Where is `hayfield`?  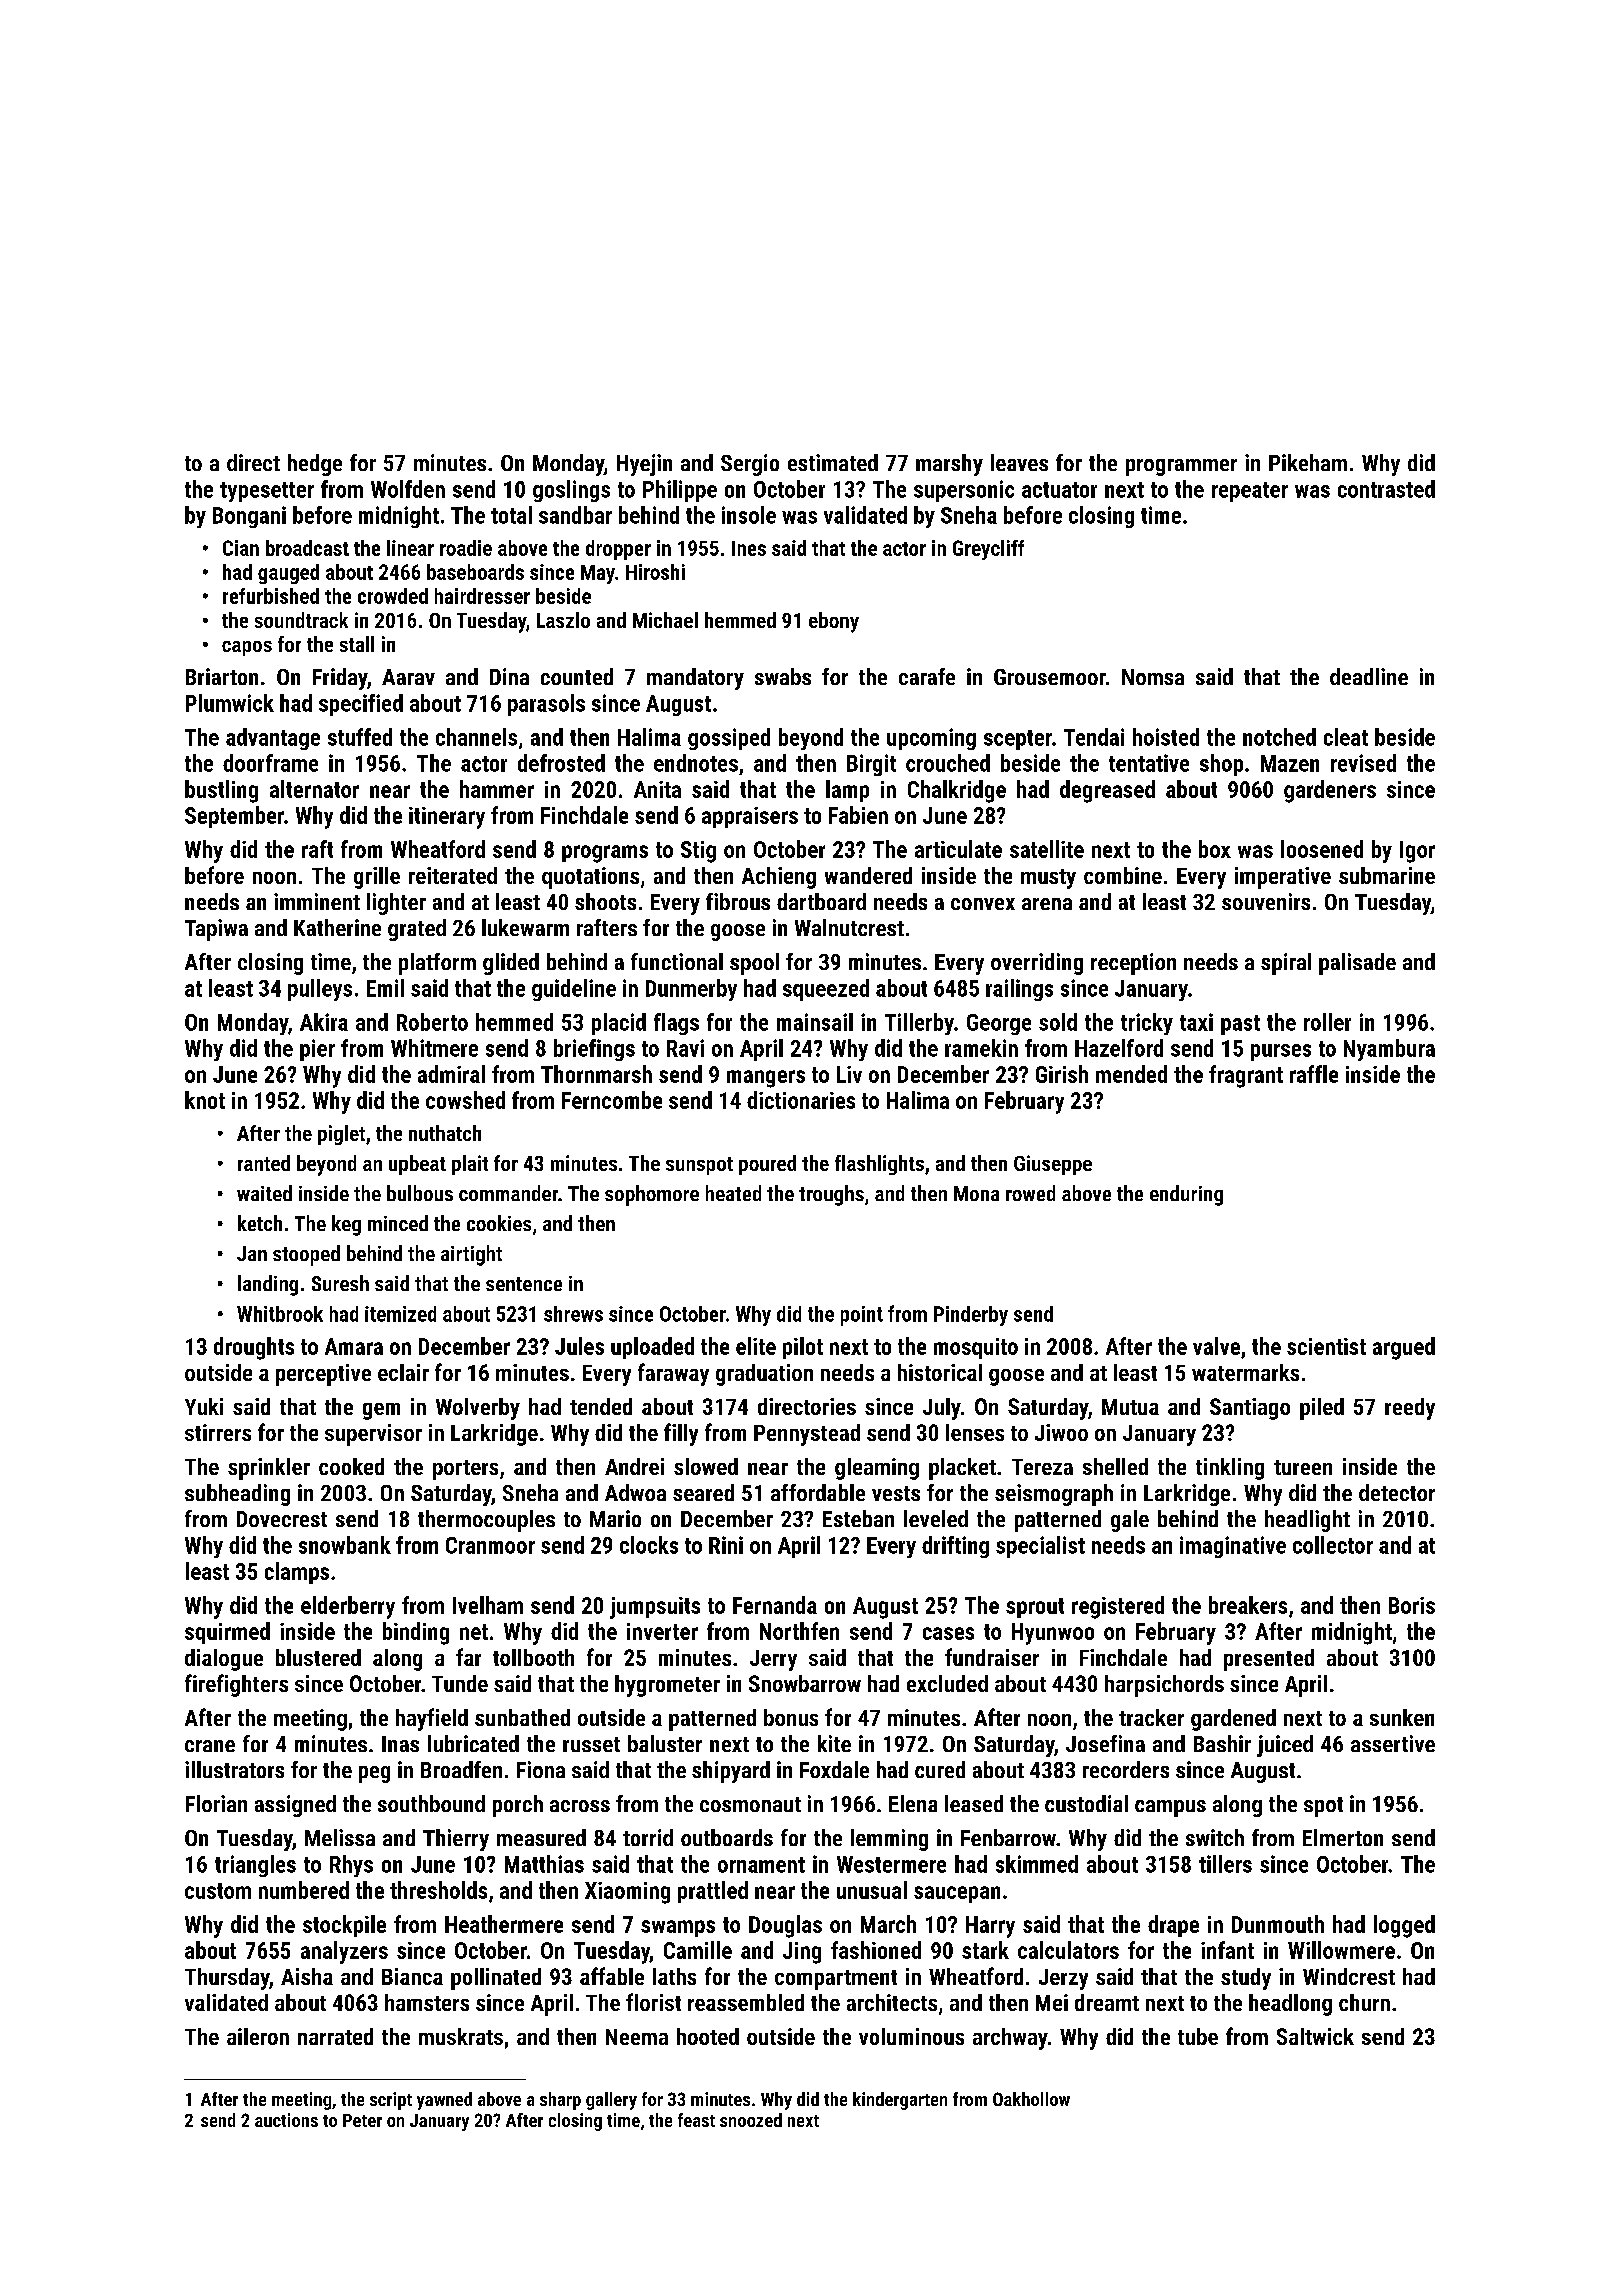 hayfield is located at coordinates (432, 1719).
